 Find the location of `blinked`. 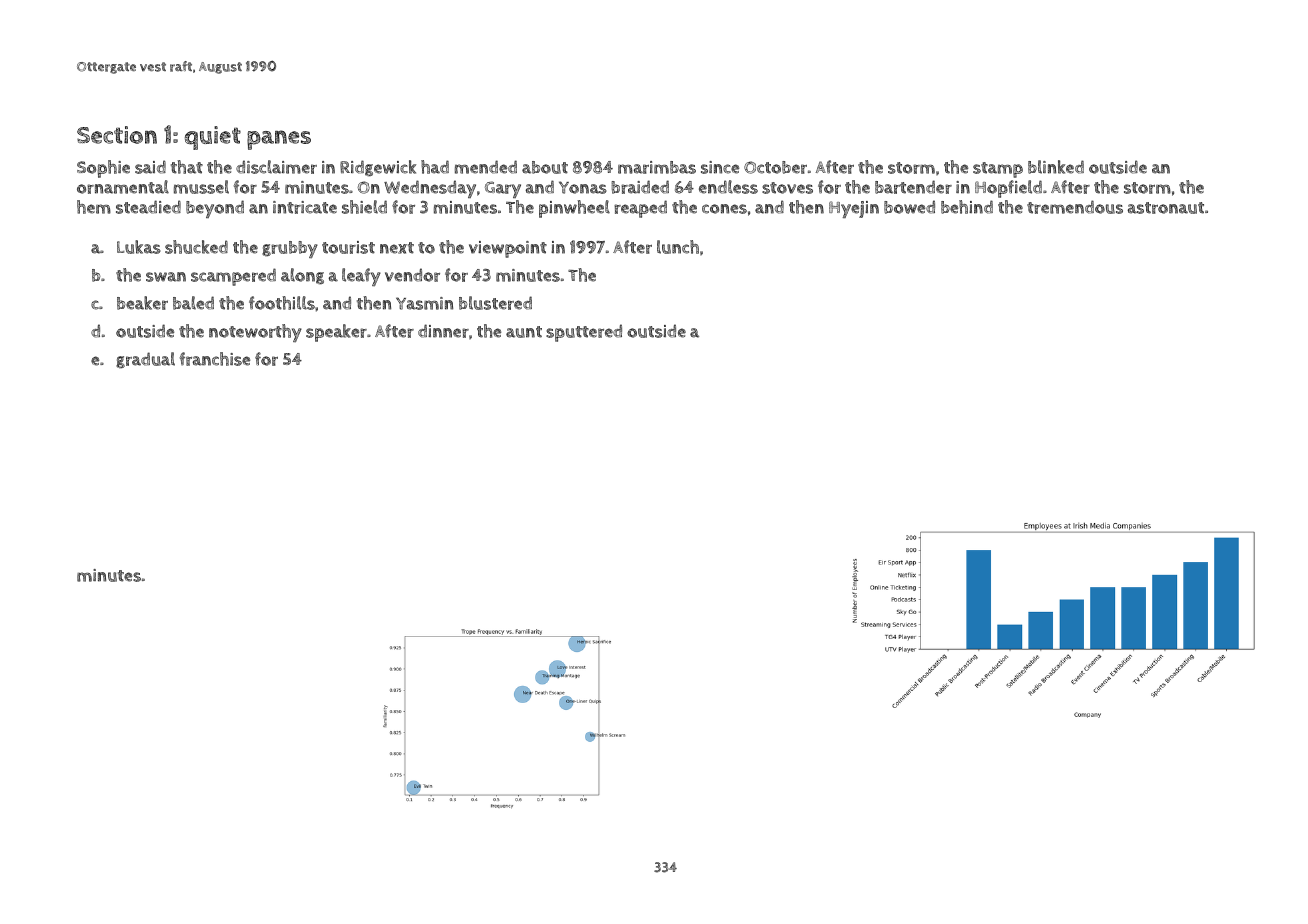

blinked is located at coordinates (1056, 167).
